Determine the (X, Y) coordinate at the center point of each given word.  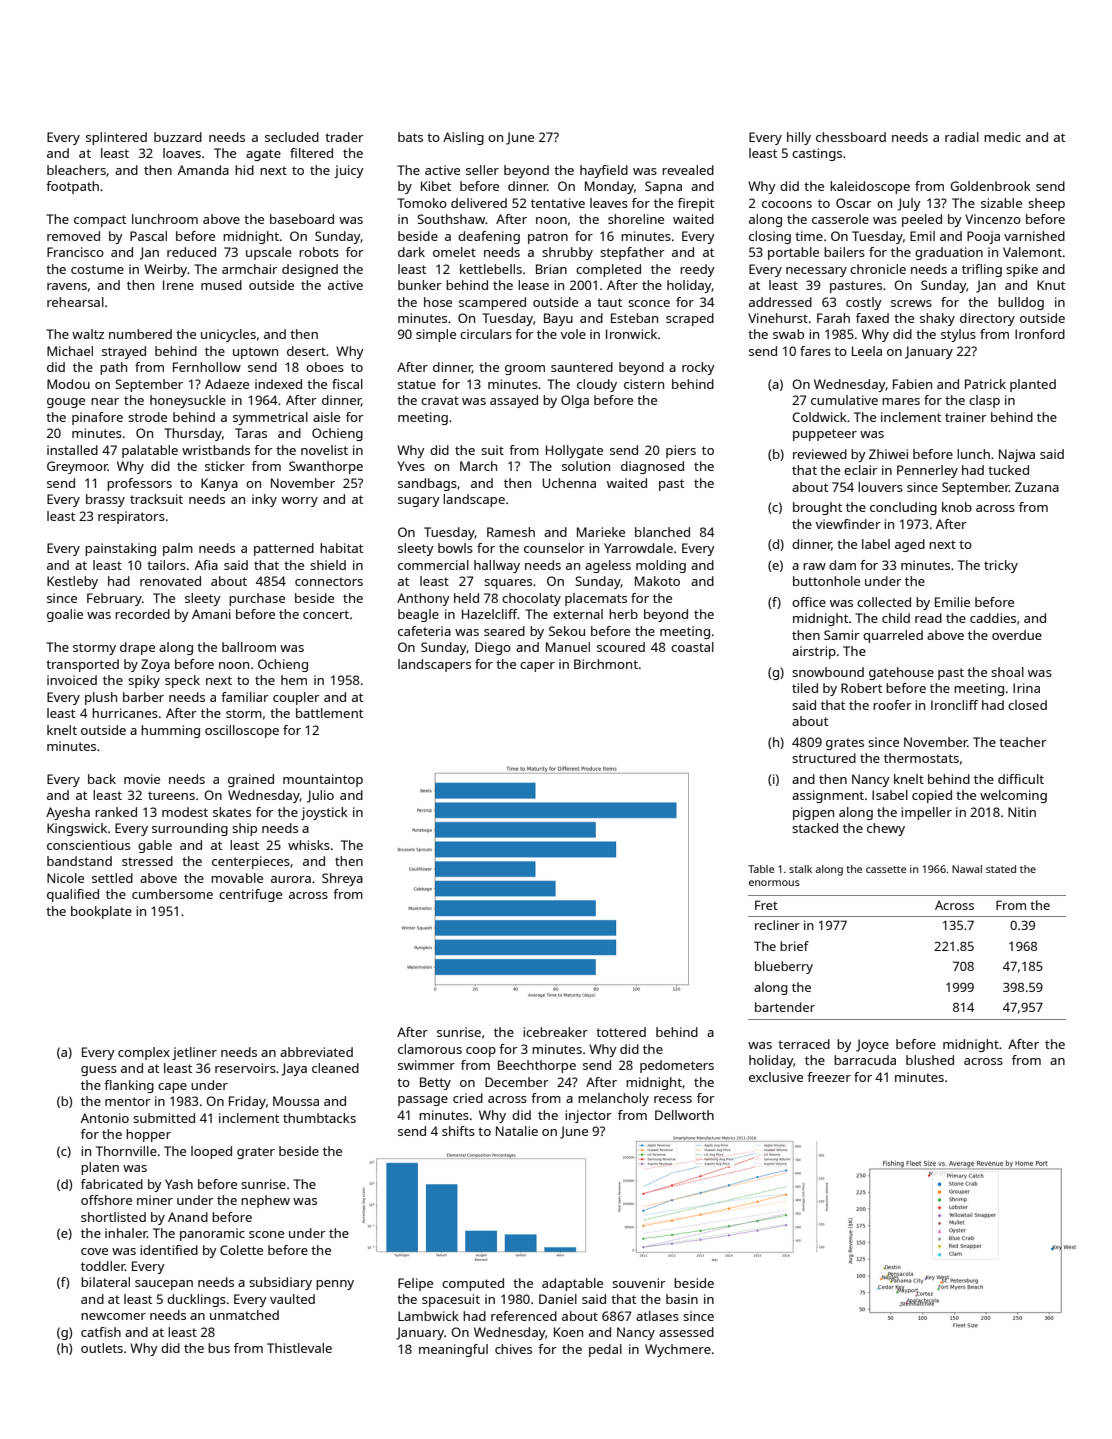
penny (335, 1285)
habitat (341, 548)
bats (410, 137)
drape (137, 648)
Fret (766, 905)
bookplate (101, 912)
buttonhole (826, 581)
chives (513, 1349)
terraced (804, 1044)
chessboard (851, 137)
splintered (116, 138)
